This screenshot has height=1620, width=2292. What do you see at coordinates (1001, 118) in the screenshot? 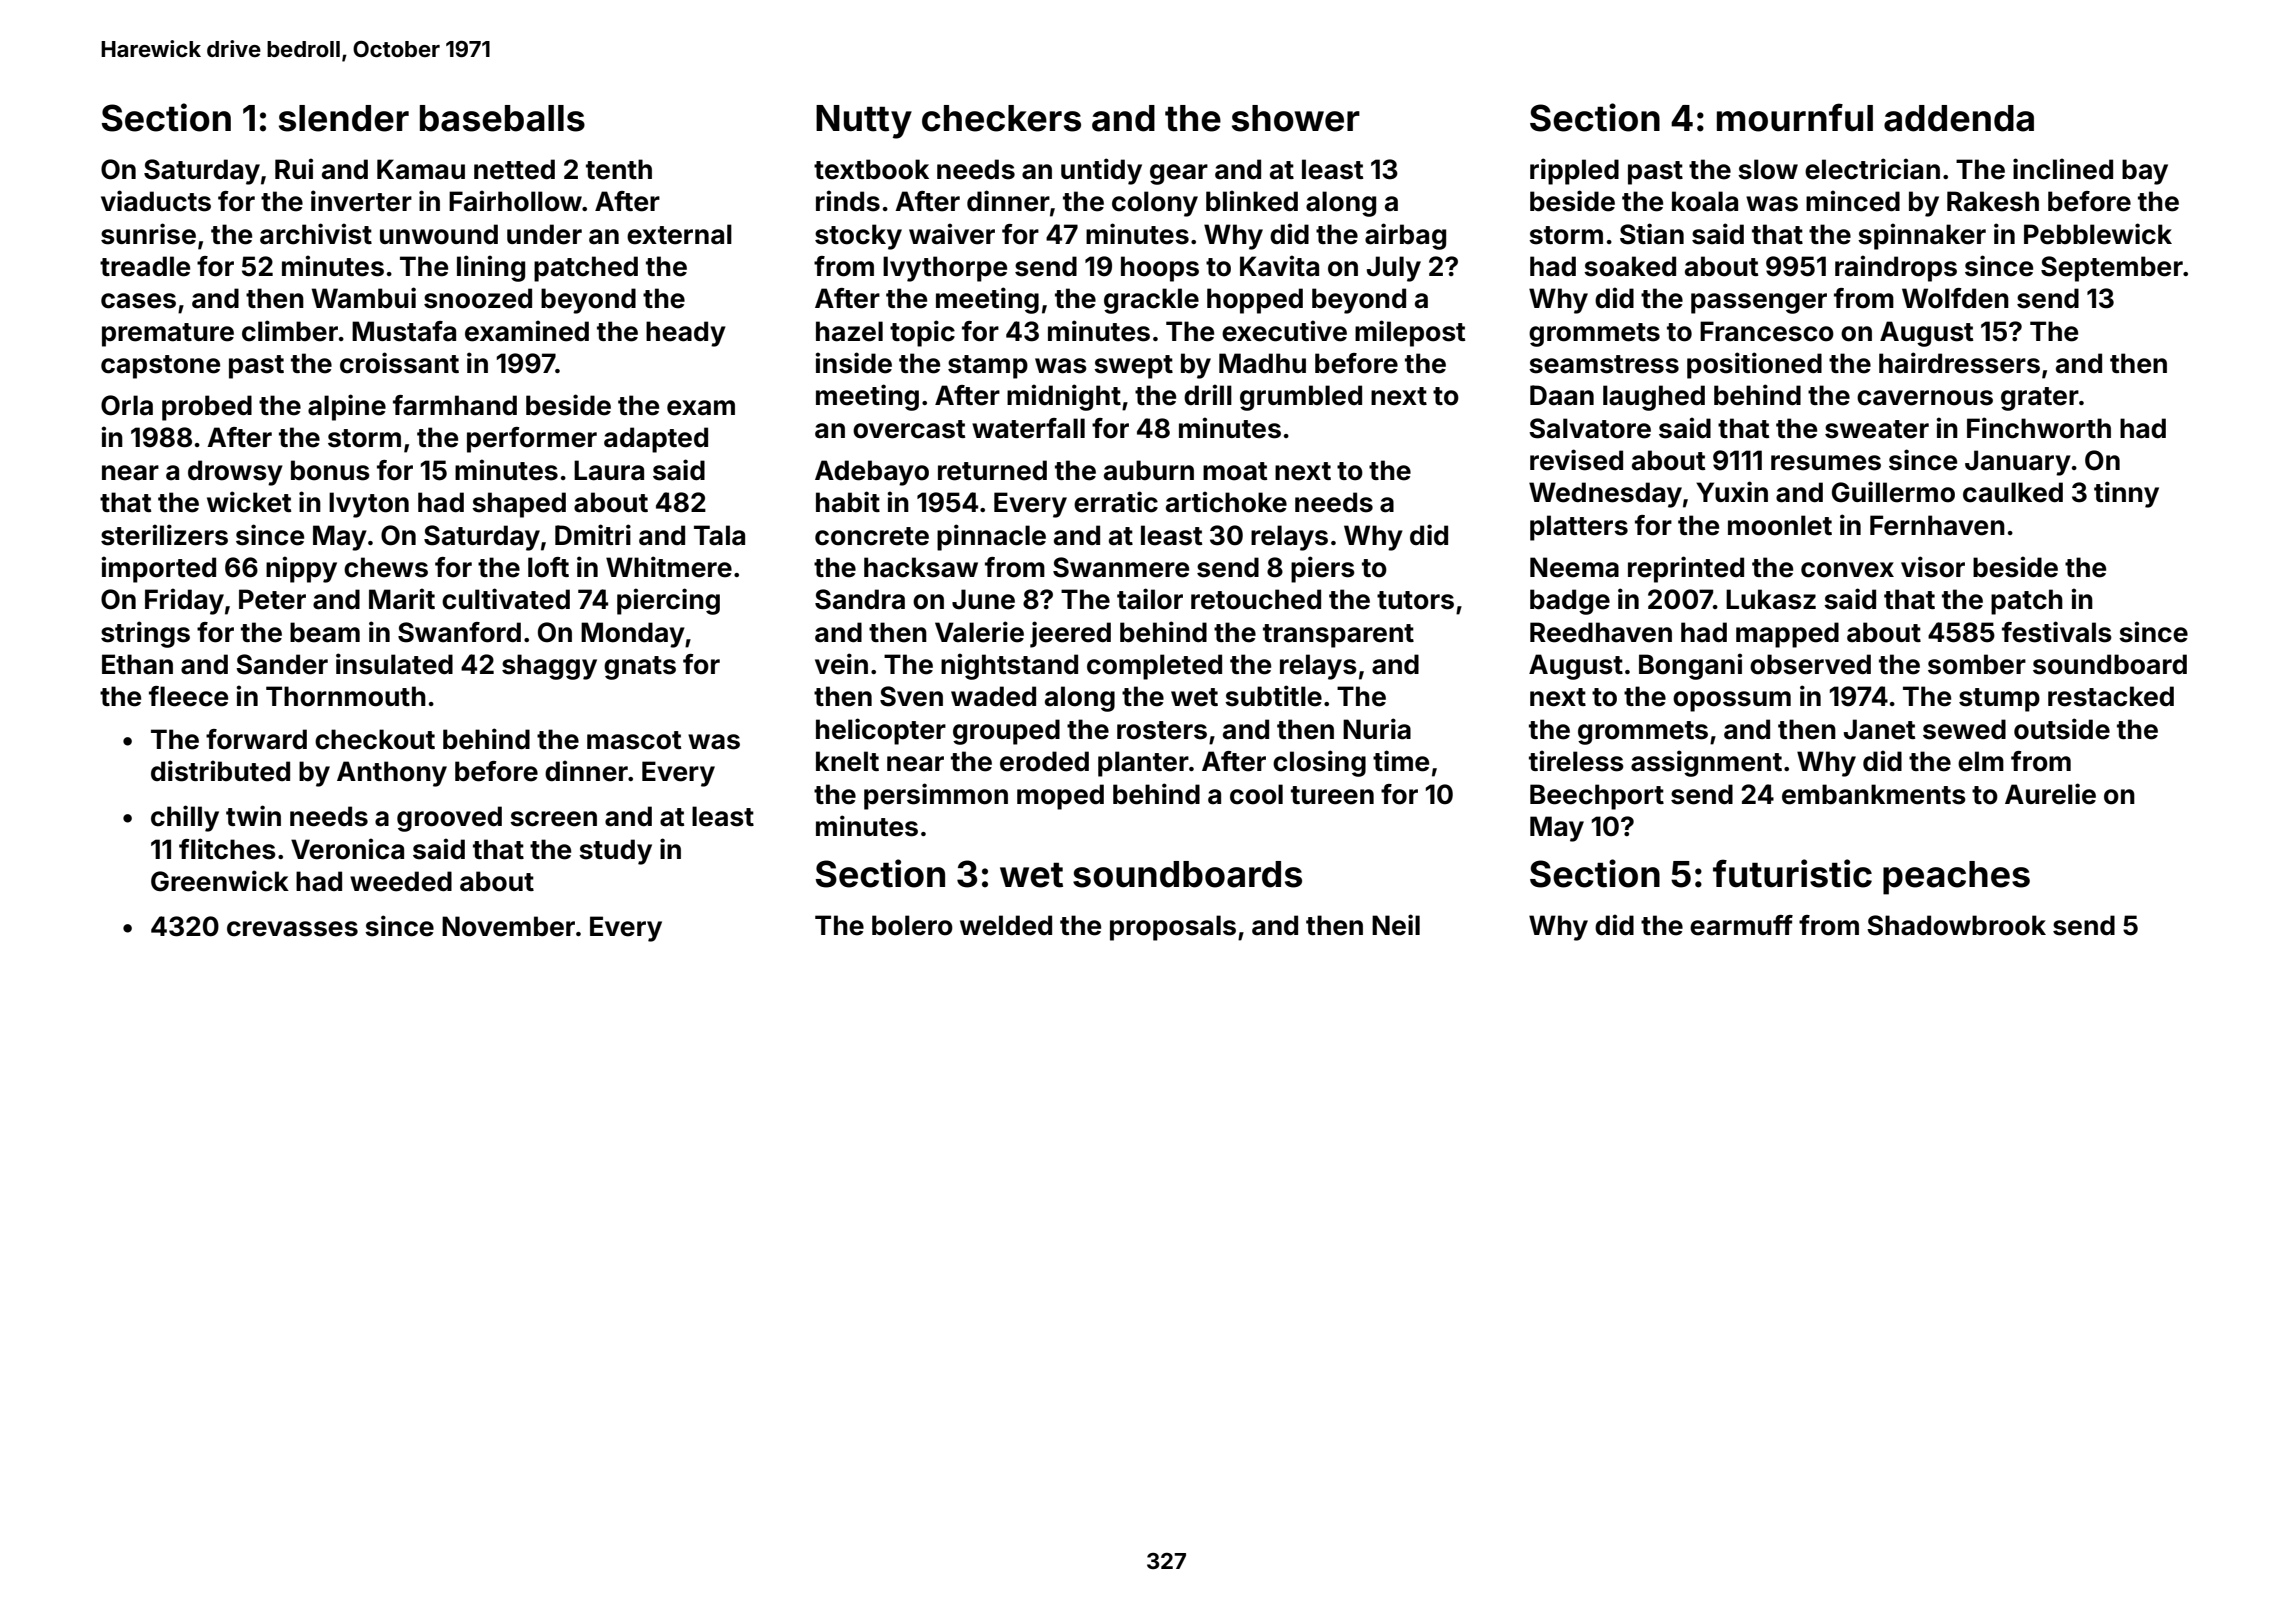
I see `checkers` at bounding box center [1001, 118].
